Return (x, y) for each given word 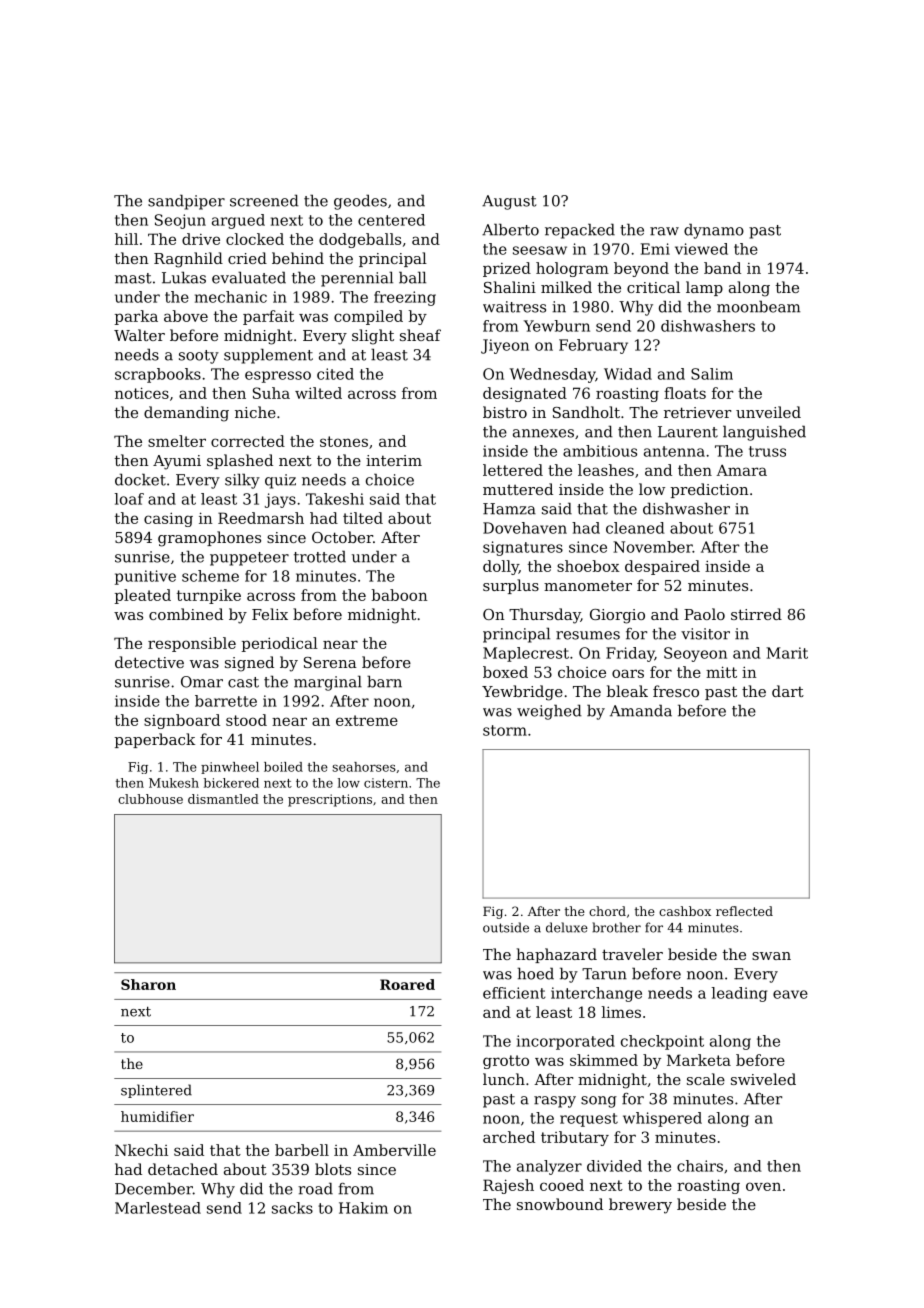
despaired (662, 567)
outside (506, 927)
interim (394, 460)
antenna (674, 451)
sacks (292, 1208)
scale (706, 1079)
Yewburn (557, 326)
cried (247, 258)
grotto (506, 1062)
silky (242, 481)
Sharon (148, 984)
